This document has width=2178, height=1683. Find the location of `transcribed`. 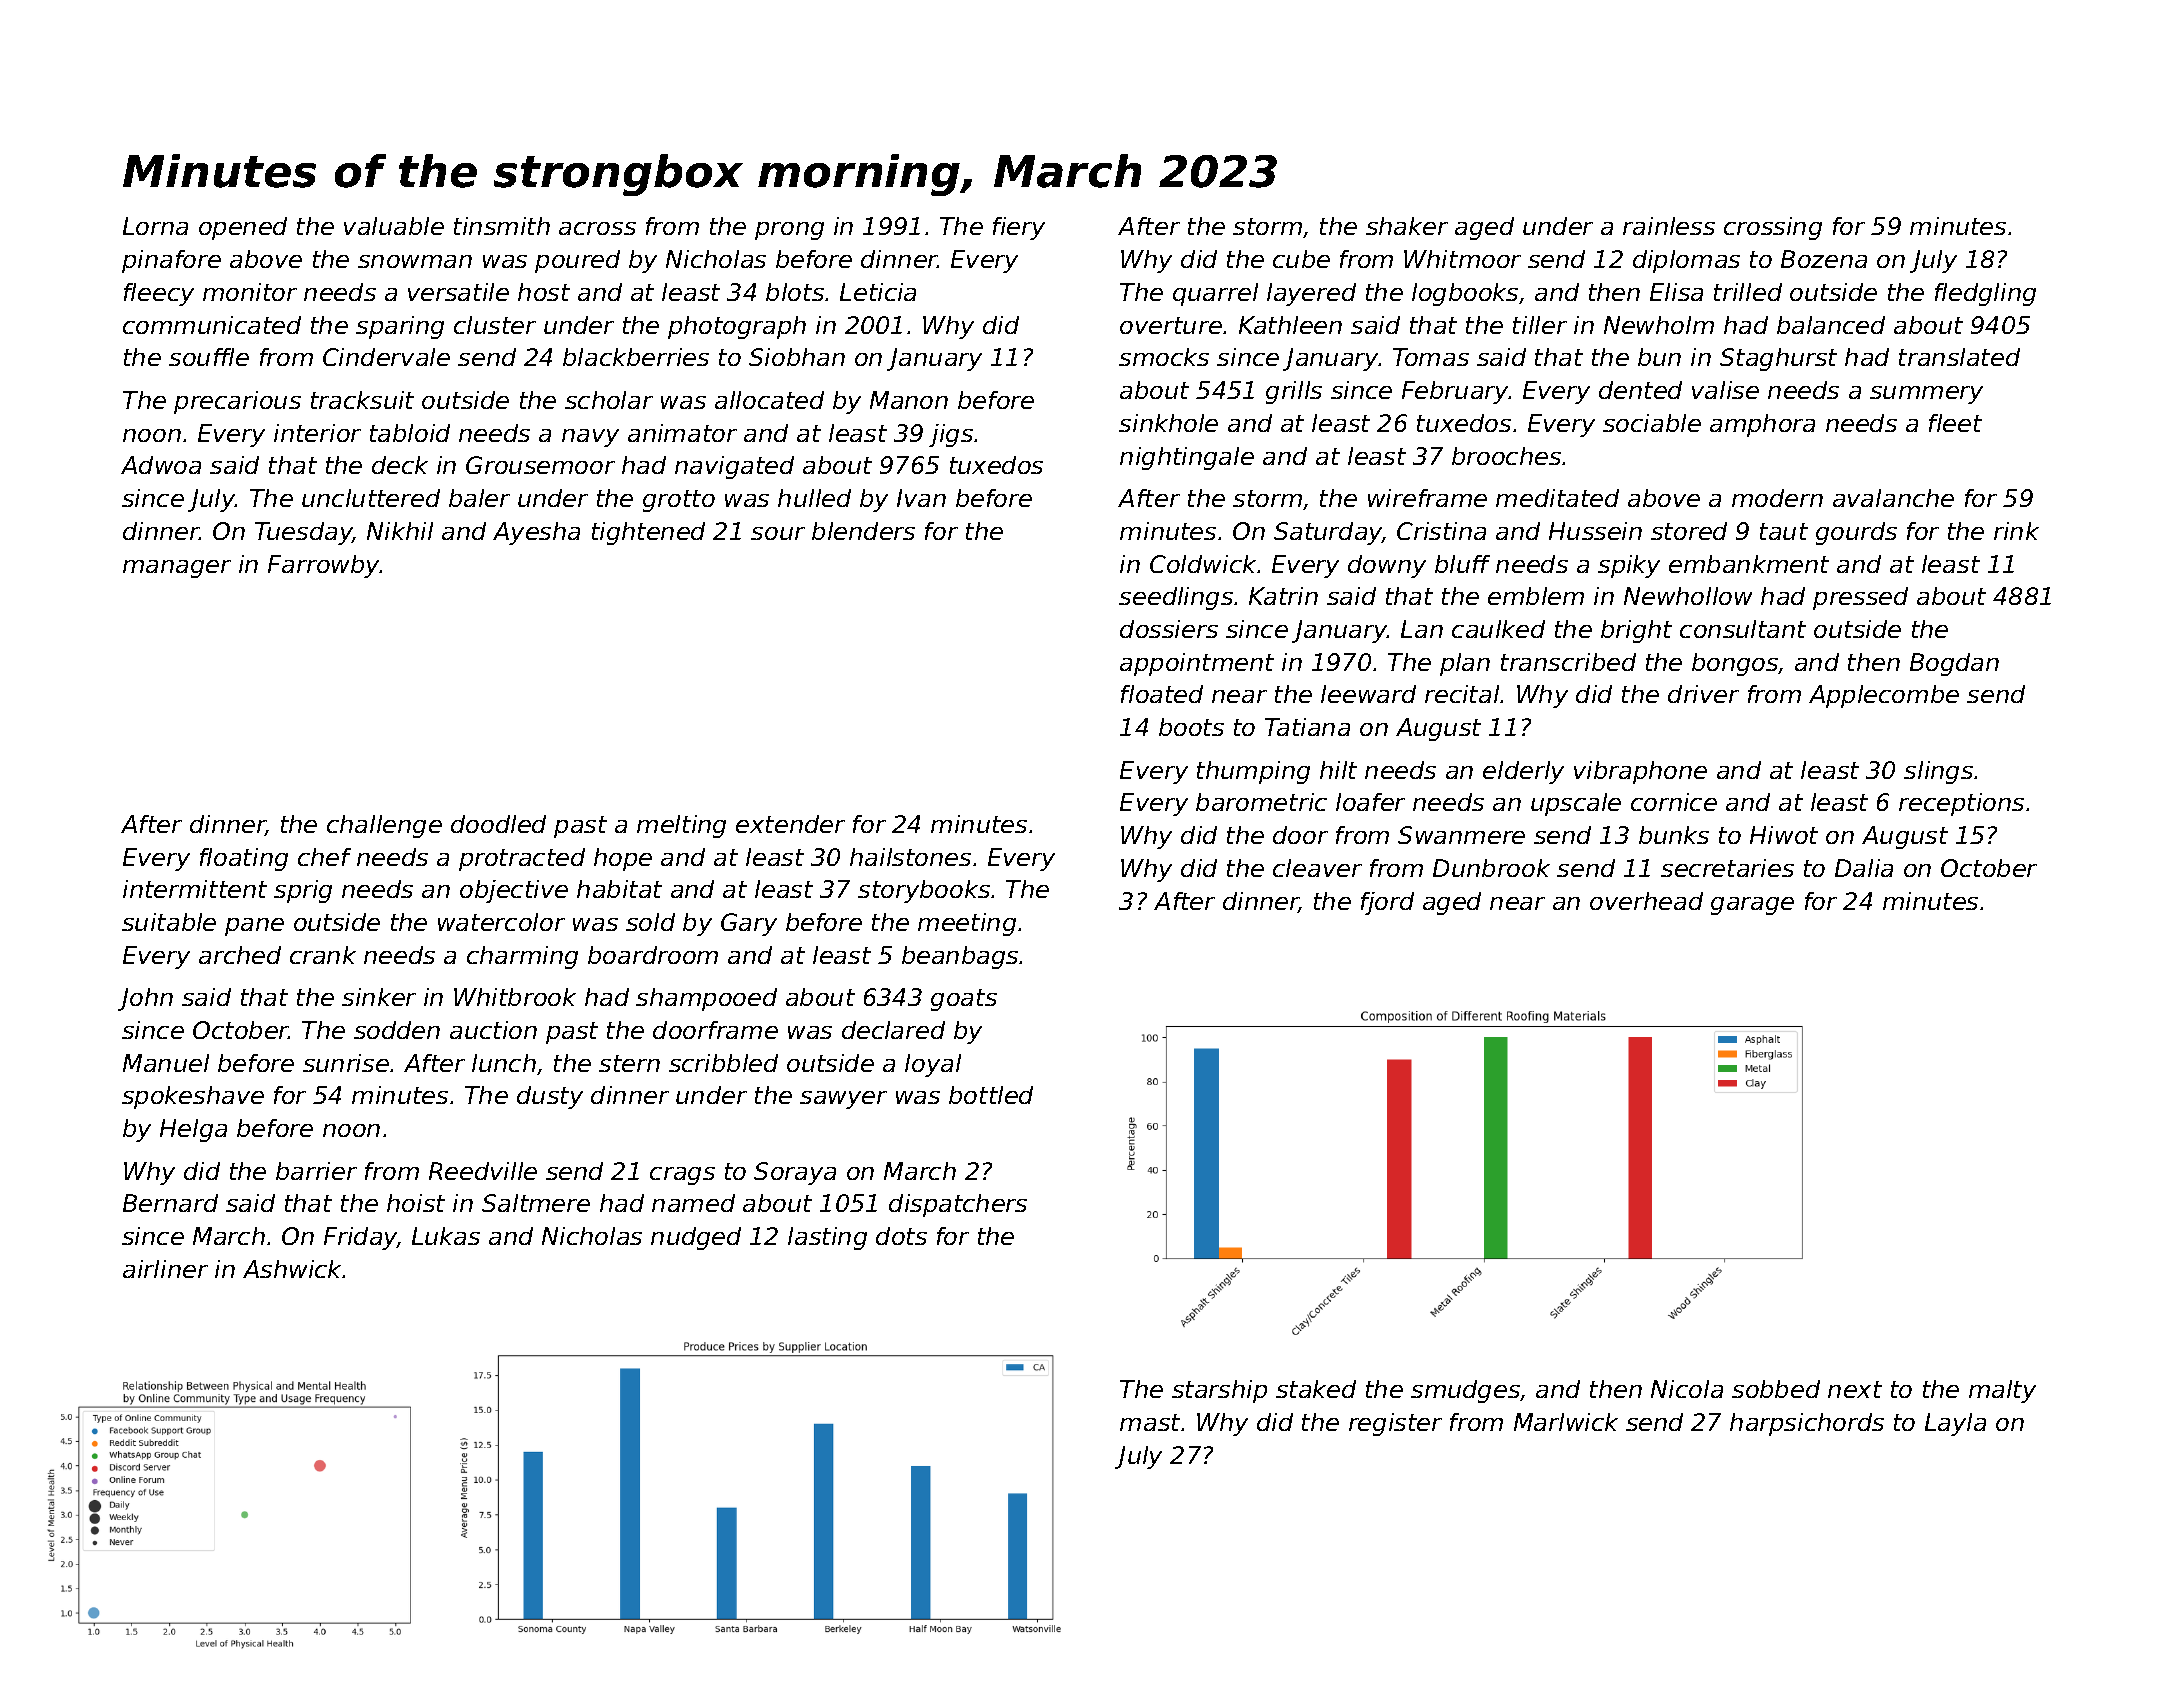

transcribed is located at coordinates (1568, 662).
